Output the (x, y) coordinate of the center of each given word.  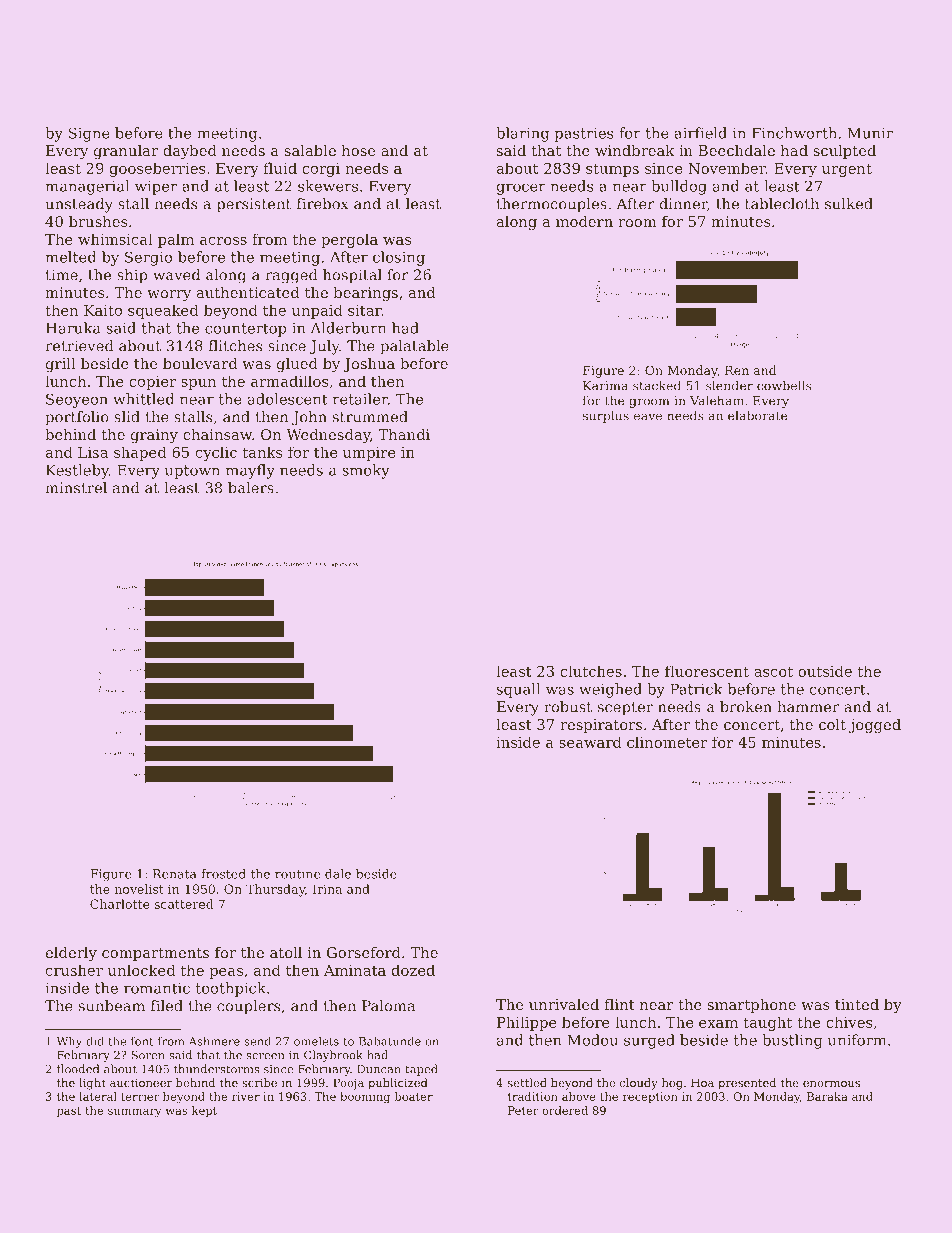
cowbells (784, 385)
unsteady (79, 205)
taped (421, 1070)
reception (650, 1097)
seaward (590, 742)
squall (518, 690)
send (257, 1041)
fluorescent (707, 671)
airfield (700, 133)
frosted (223, 874)
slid (127, 417)
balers (251, 488)
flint (620, 1004)
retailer (360, 399)
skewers (328, 186)
